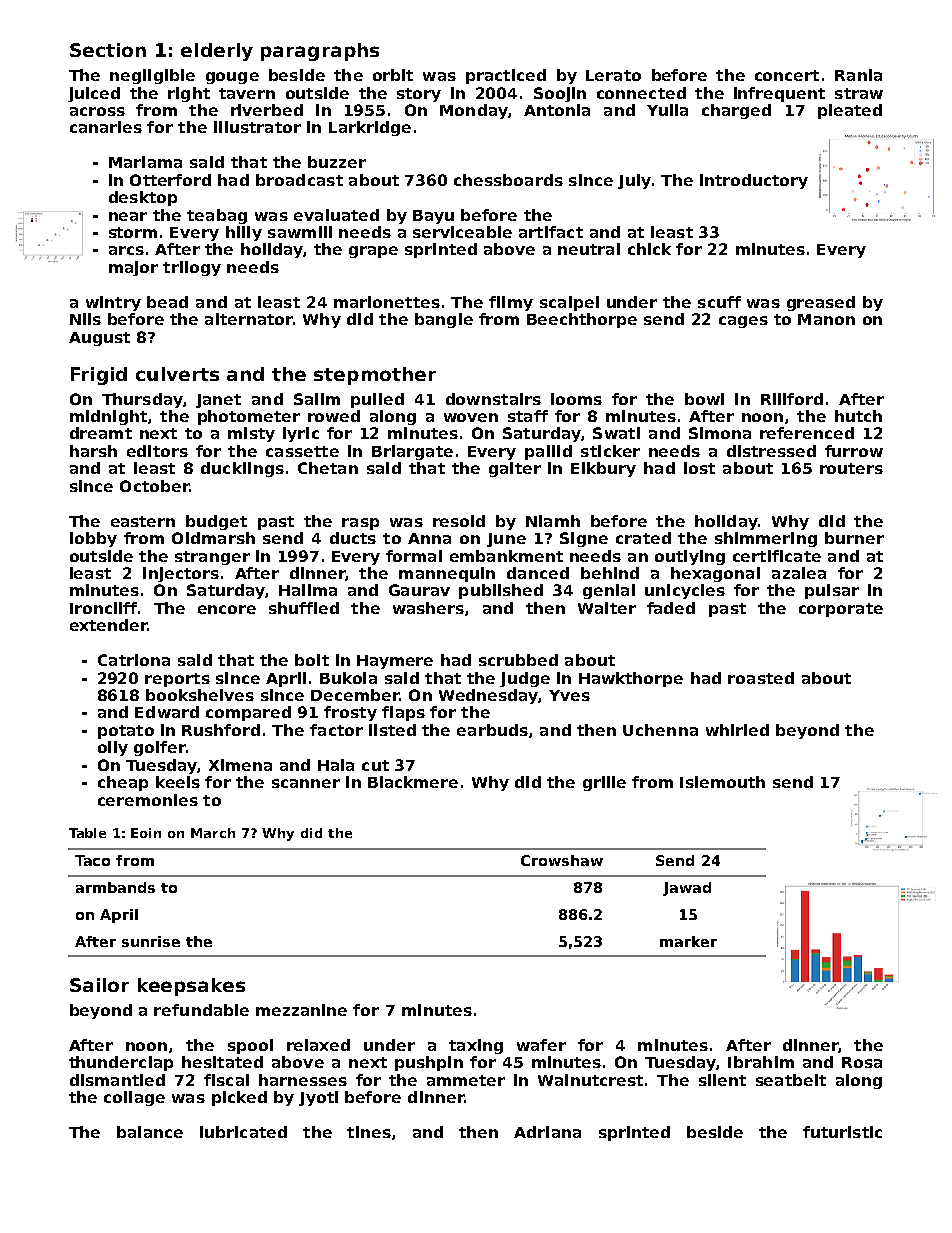 The width and height of the screenshot is (952, 1233). I want to click on Antonia, so click(557, 110).
